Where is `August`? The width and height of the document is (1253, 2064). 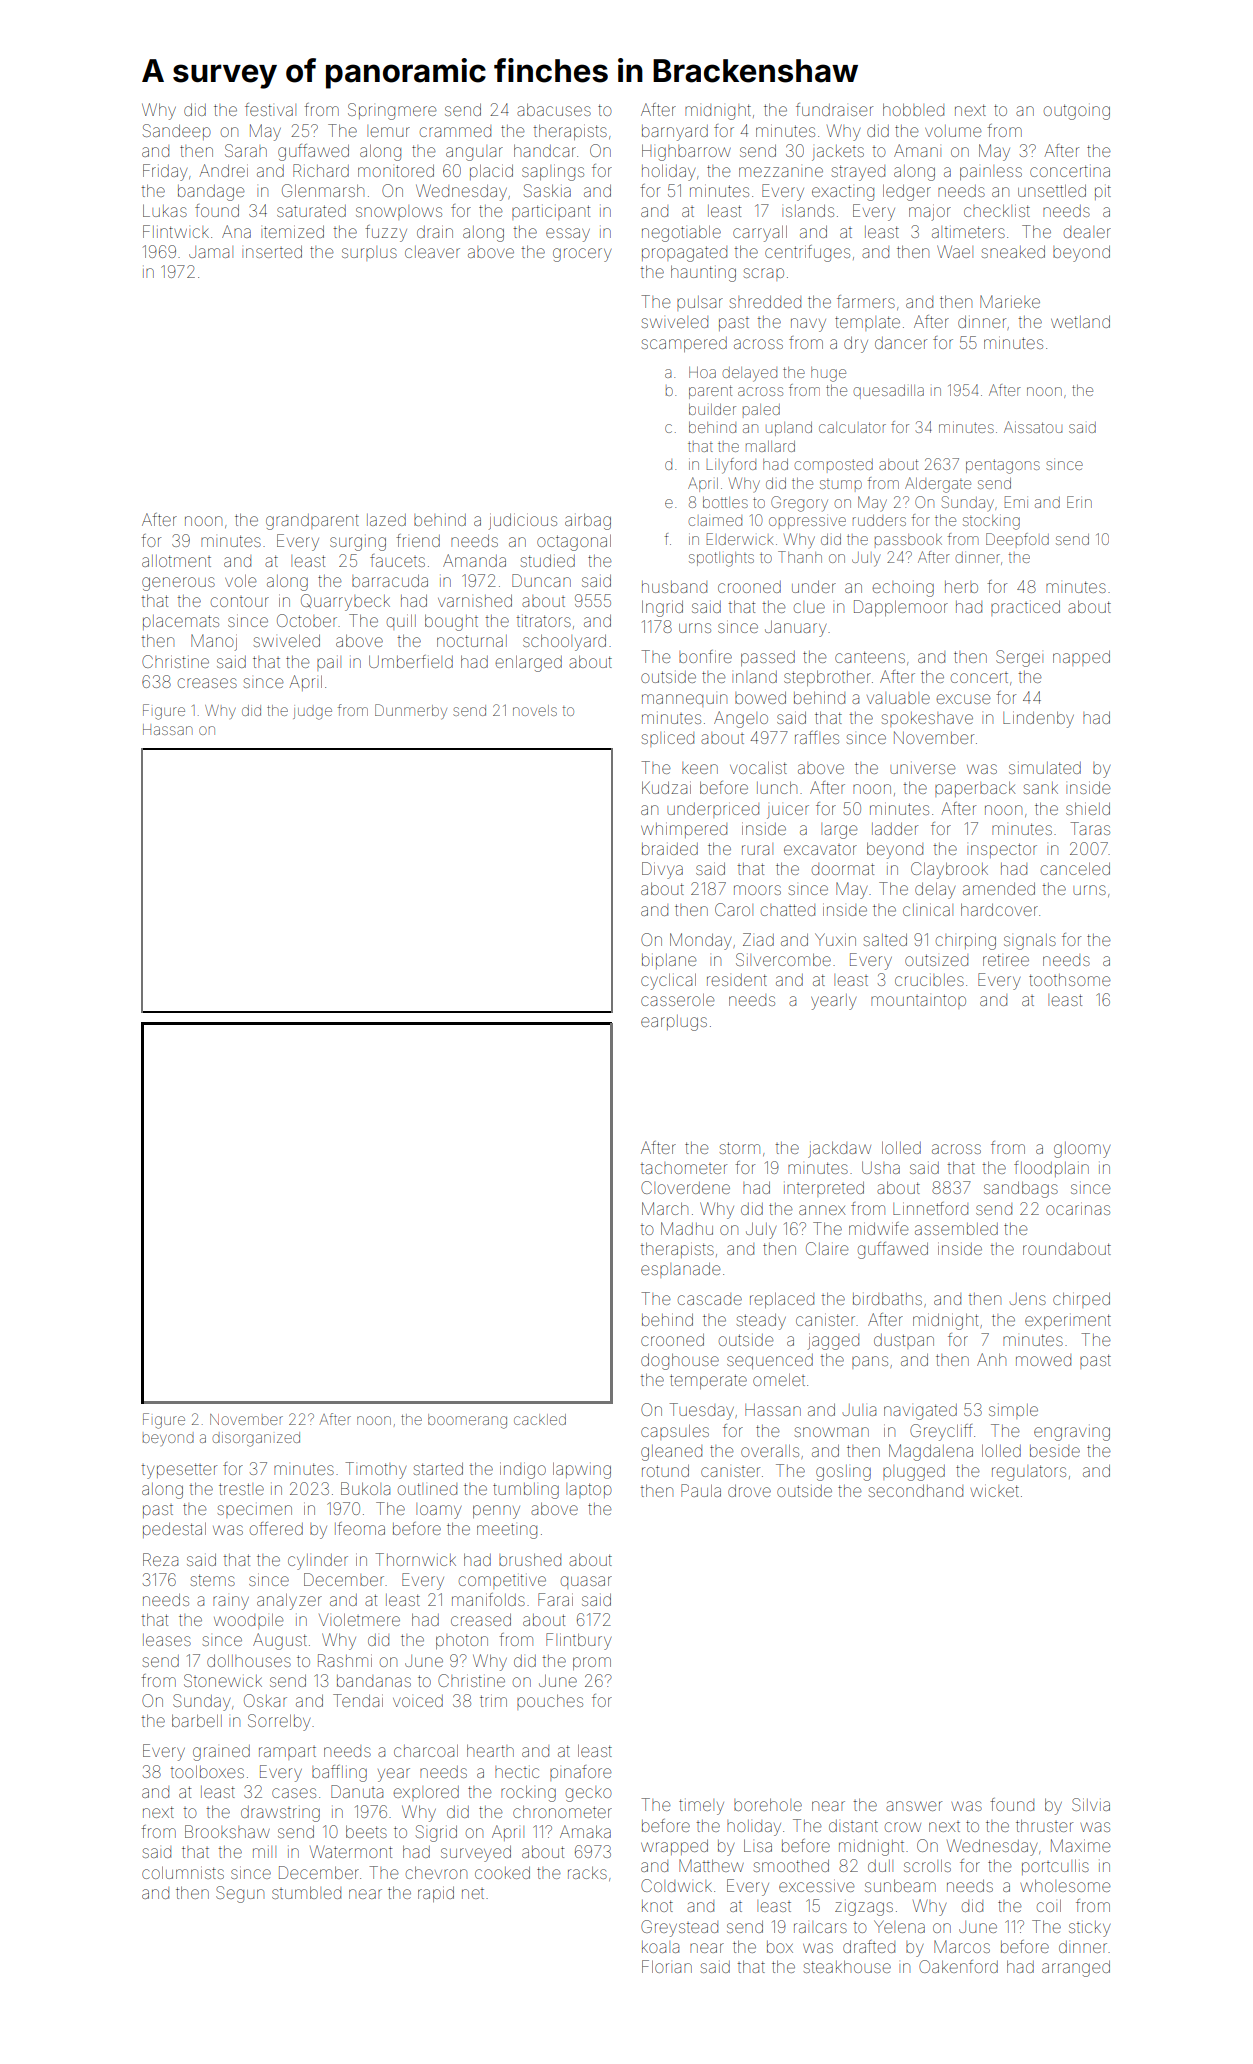
August is located at coordinates (280, 1641).
